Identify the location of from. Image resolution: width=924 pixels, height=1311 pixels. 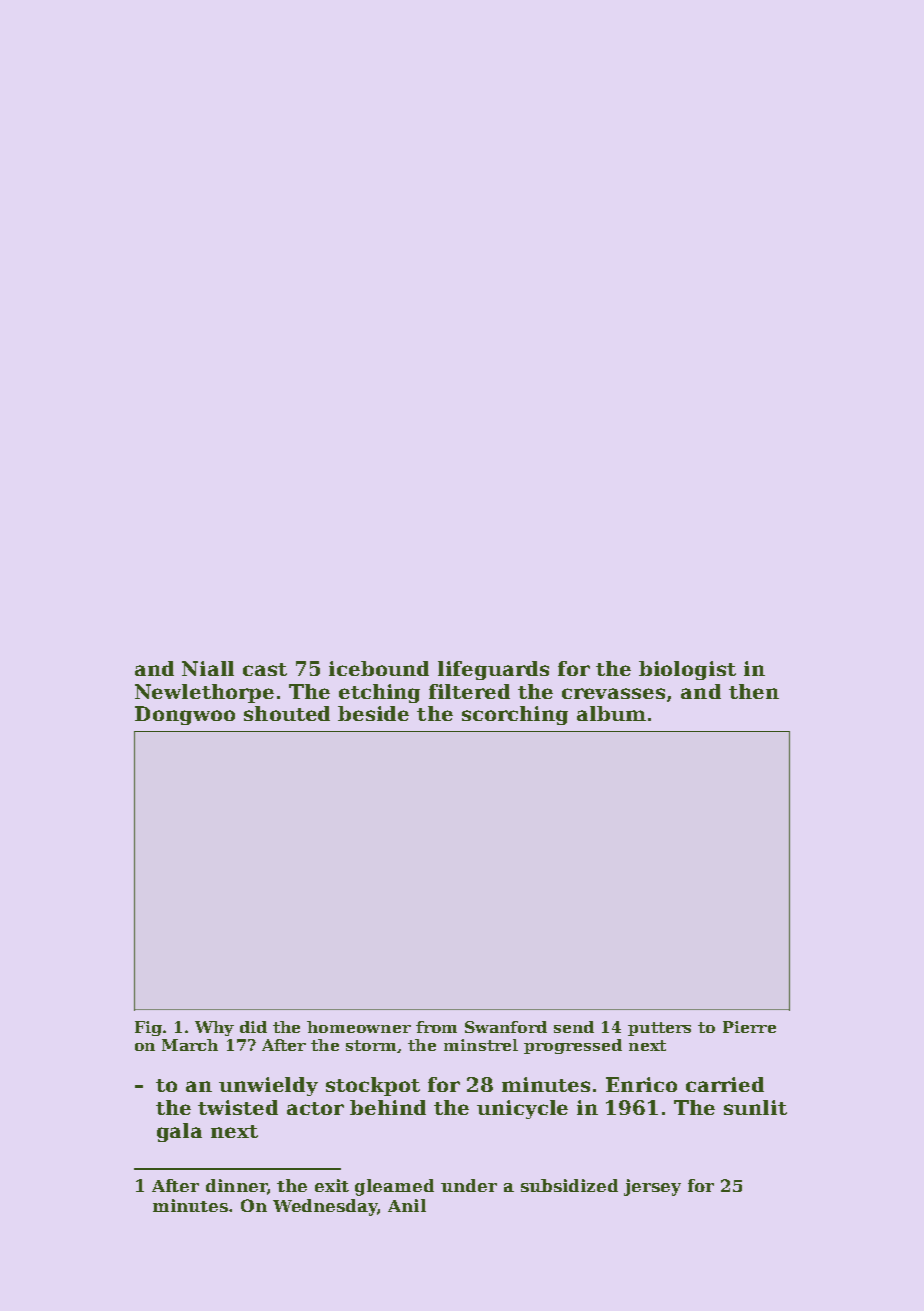
(436, 1027).
